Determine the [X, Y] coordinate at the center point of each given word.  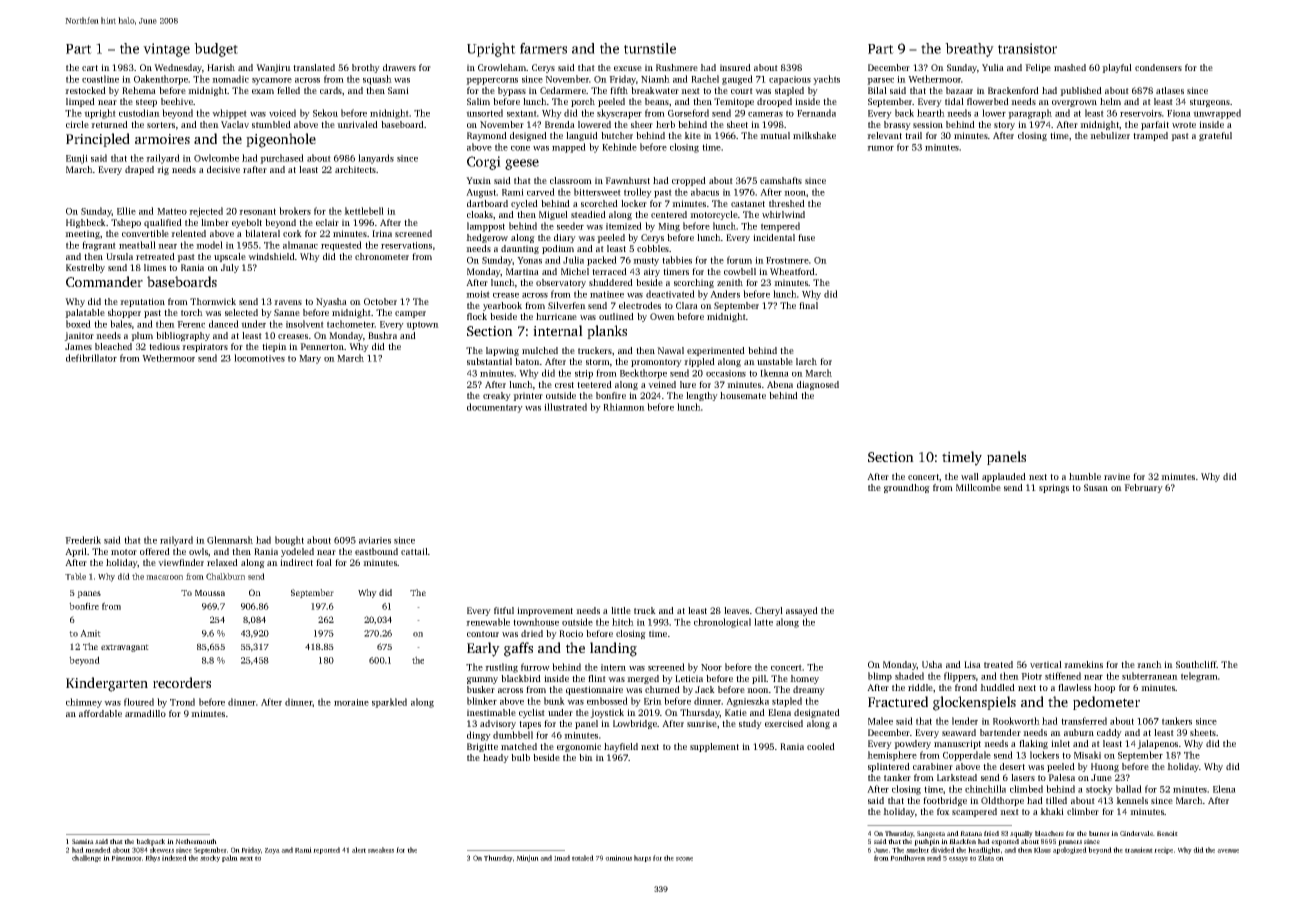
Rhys [152, 858]
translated [314, 67]
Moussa [210, 593]
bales [121, 324]
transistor [1027, 48]
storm [598, 362]
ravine [1117, 476]
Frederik [83, 540]
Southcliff [1196, 664]
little [621, 610]
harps [642, 858]
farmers [543, 48]
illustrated [565, 407]
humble [1085, 476]
